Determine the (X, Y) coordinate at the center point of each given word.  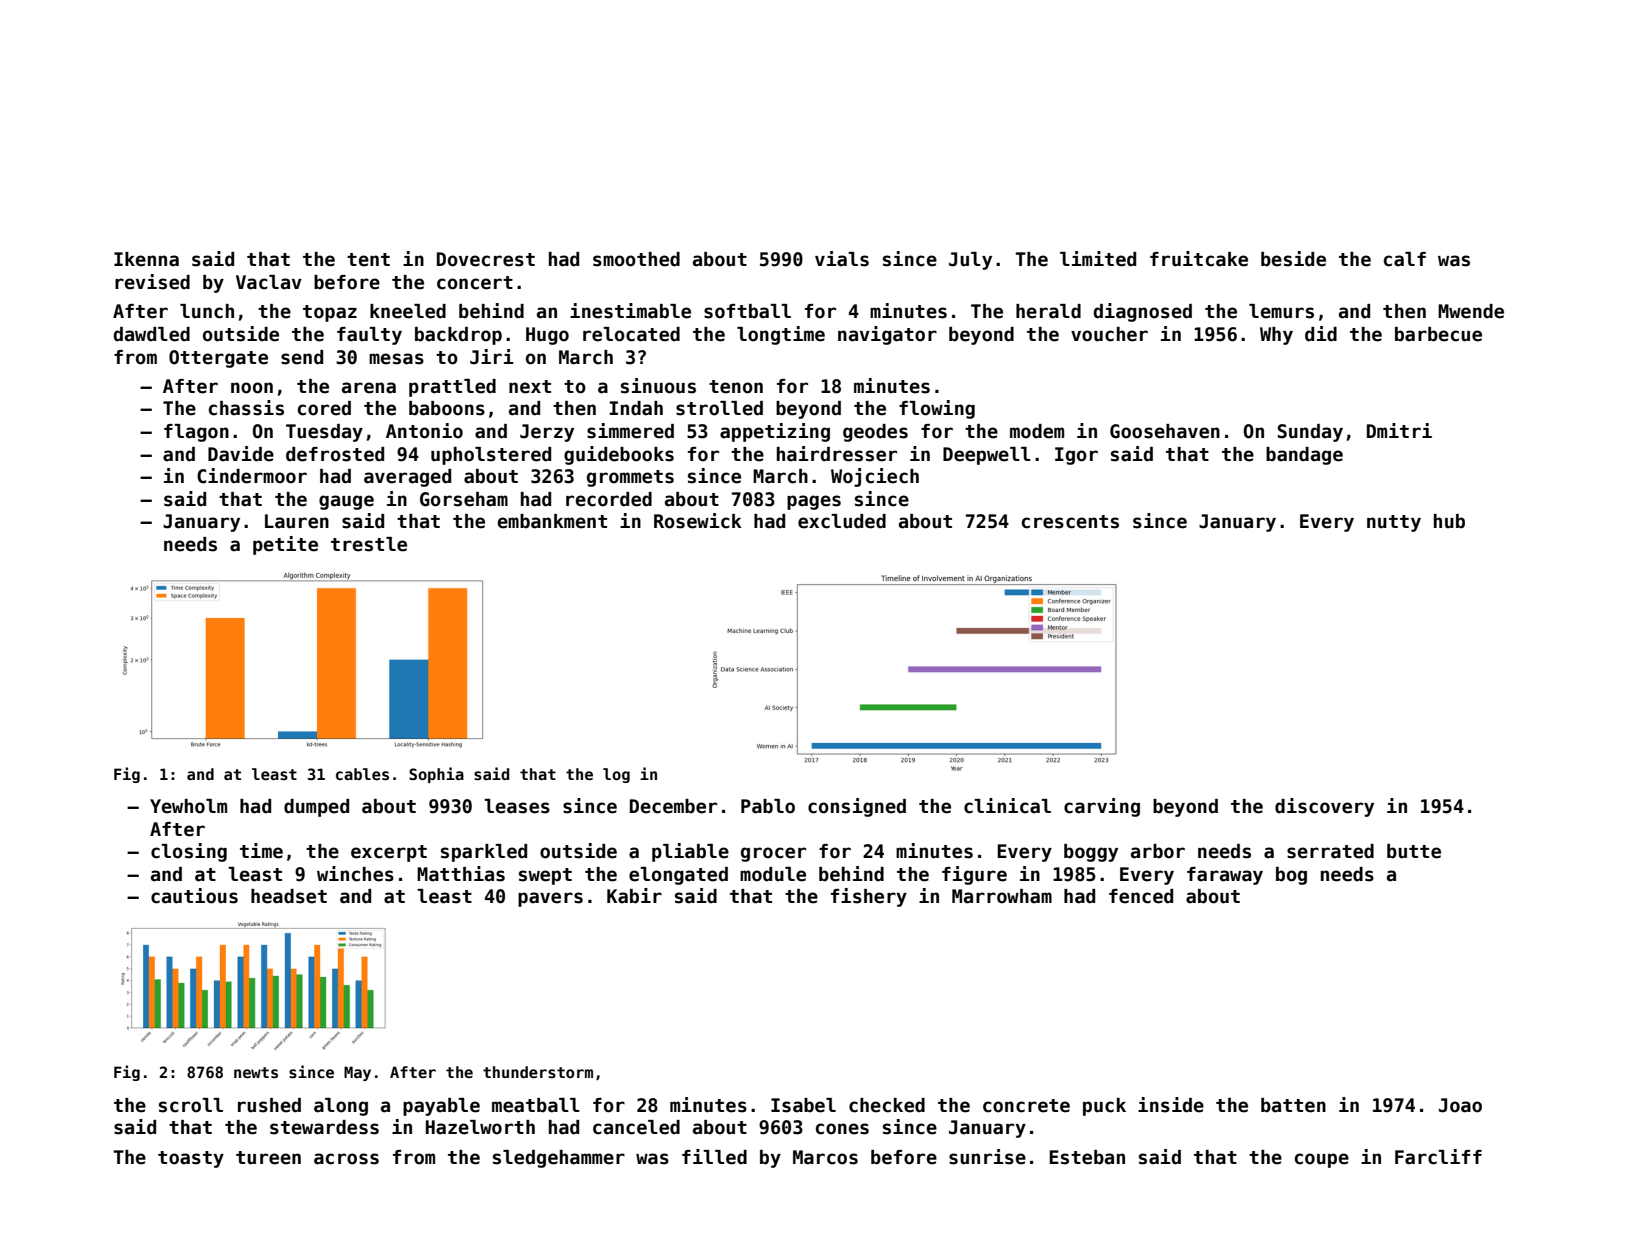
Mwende (1471, 311)
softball (747, 311)
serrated (1330, 851)
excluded (842, 521)
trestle (369, 544)
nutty (1394, 523)
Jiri (492, 357)
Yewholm (188, 806)
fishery (869, 897)
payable (441, 1107)
